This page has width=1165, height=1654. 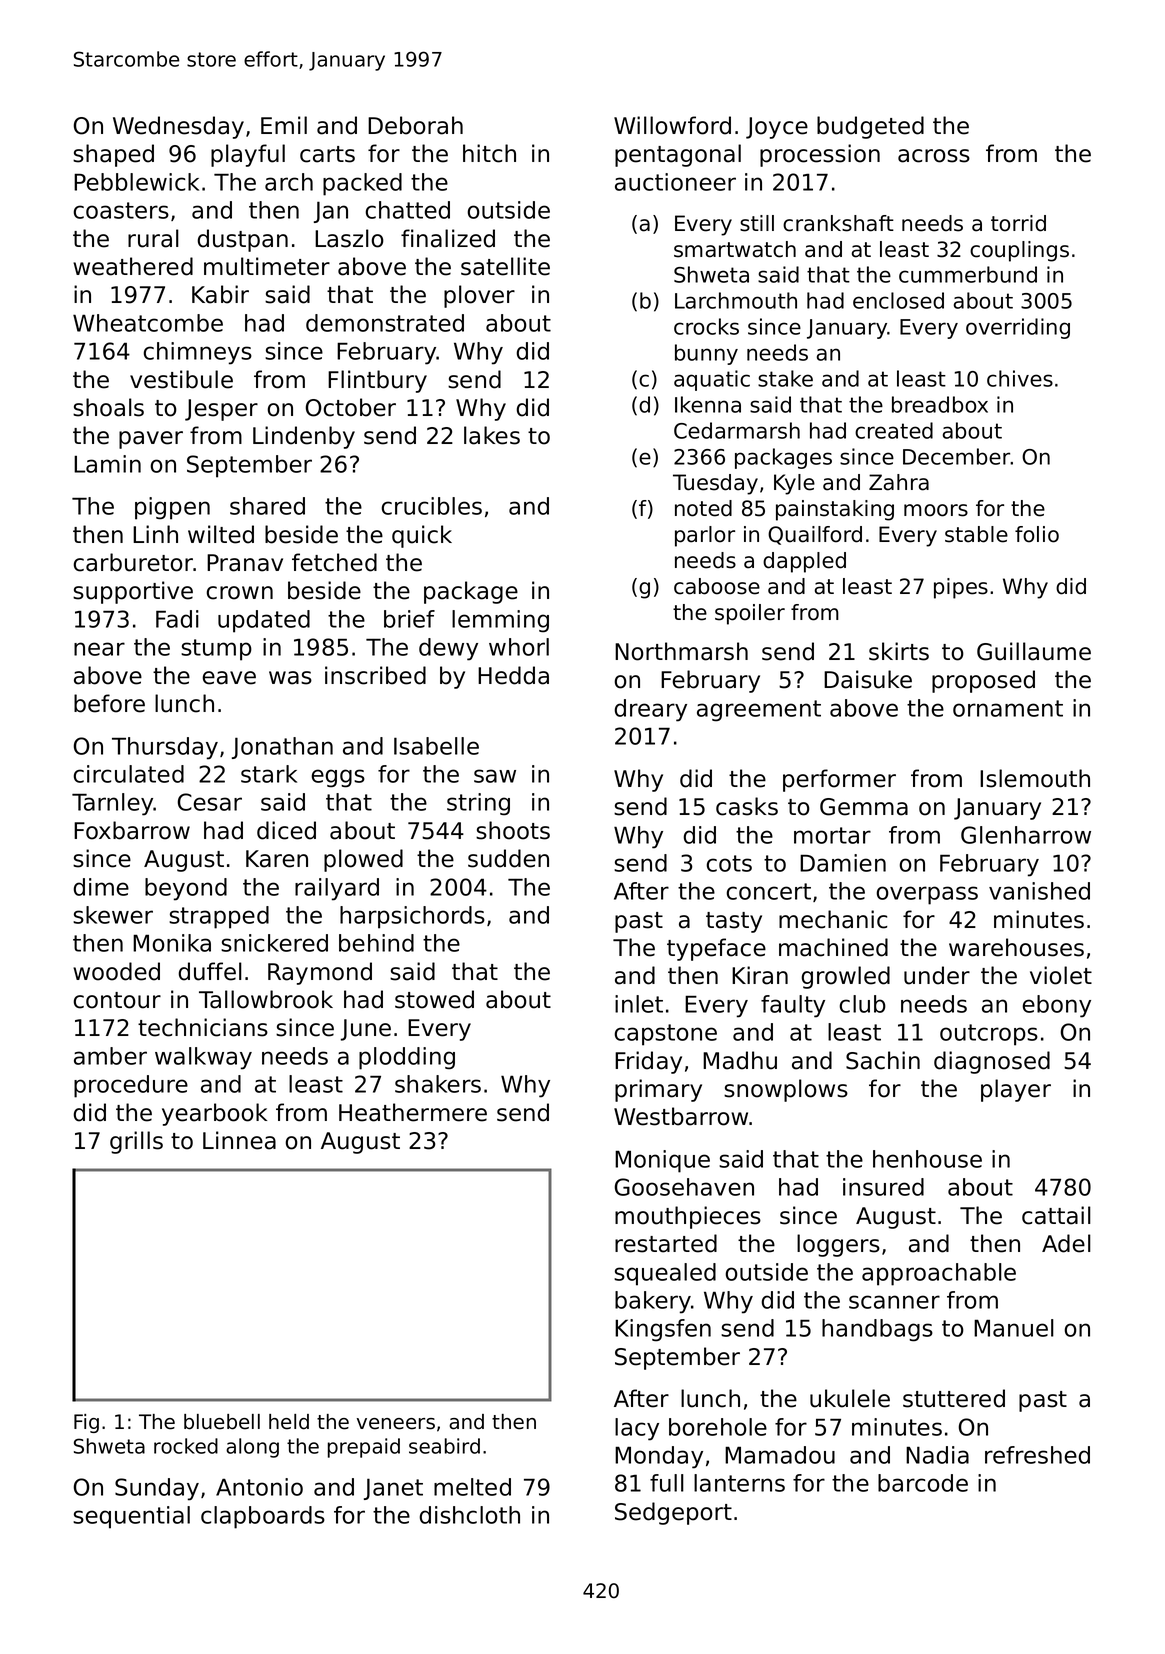 What do you see at coordinates (1019, 251) in the page?
I see `couplings` at bounding box center [1019, 251].
